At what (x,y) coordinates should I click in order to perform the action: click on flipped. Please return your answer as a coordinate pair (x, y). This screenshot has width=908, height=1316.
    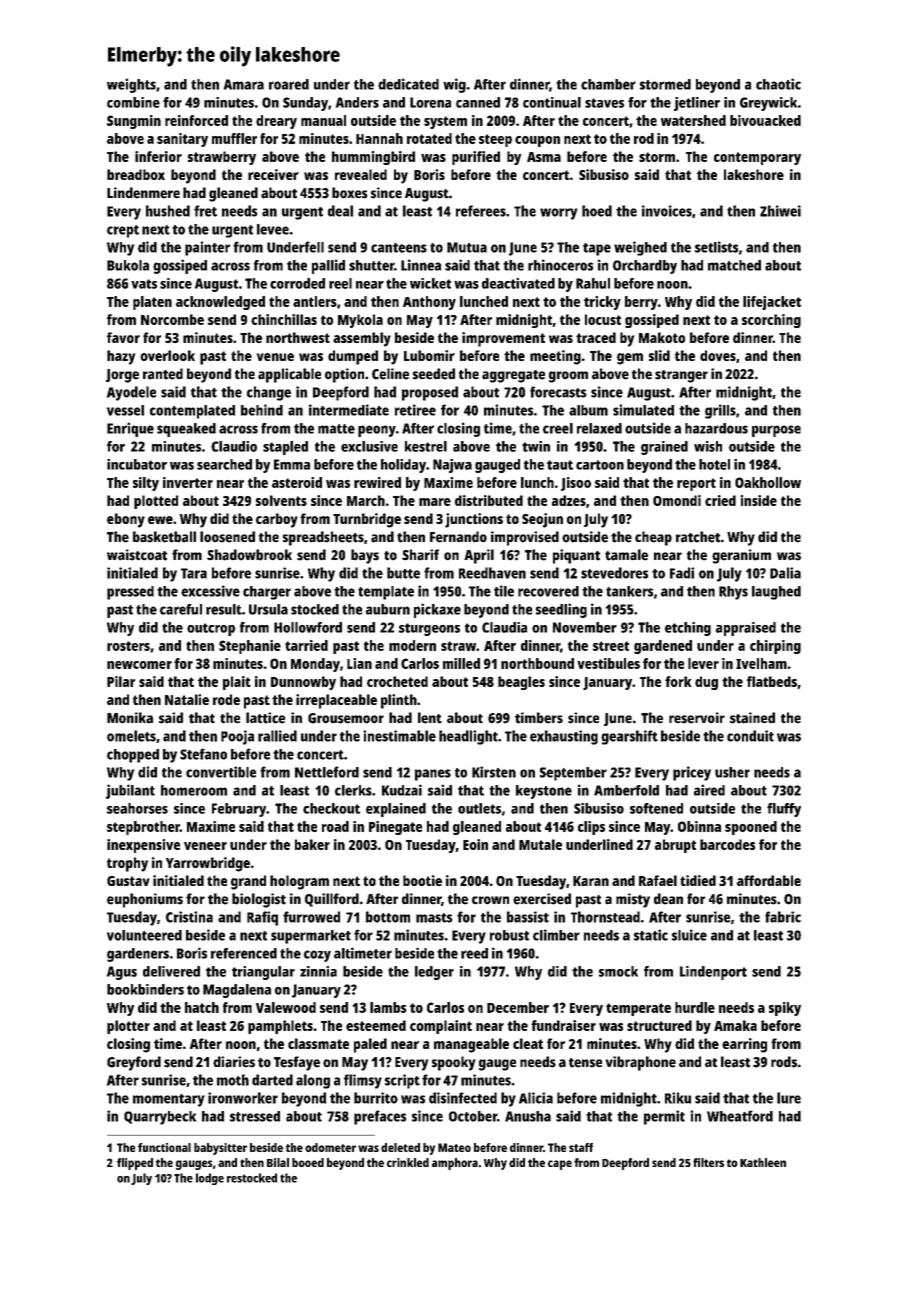
    Looking at the image, I should click on (135, 1164).
